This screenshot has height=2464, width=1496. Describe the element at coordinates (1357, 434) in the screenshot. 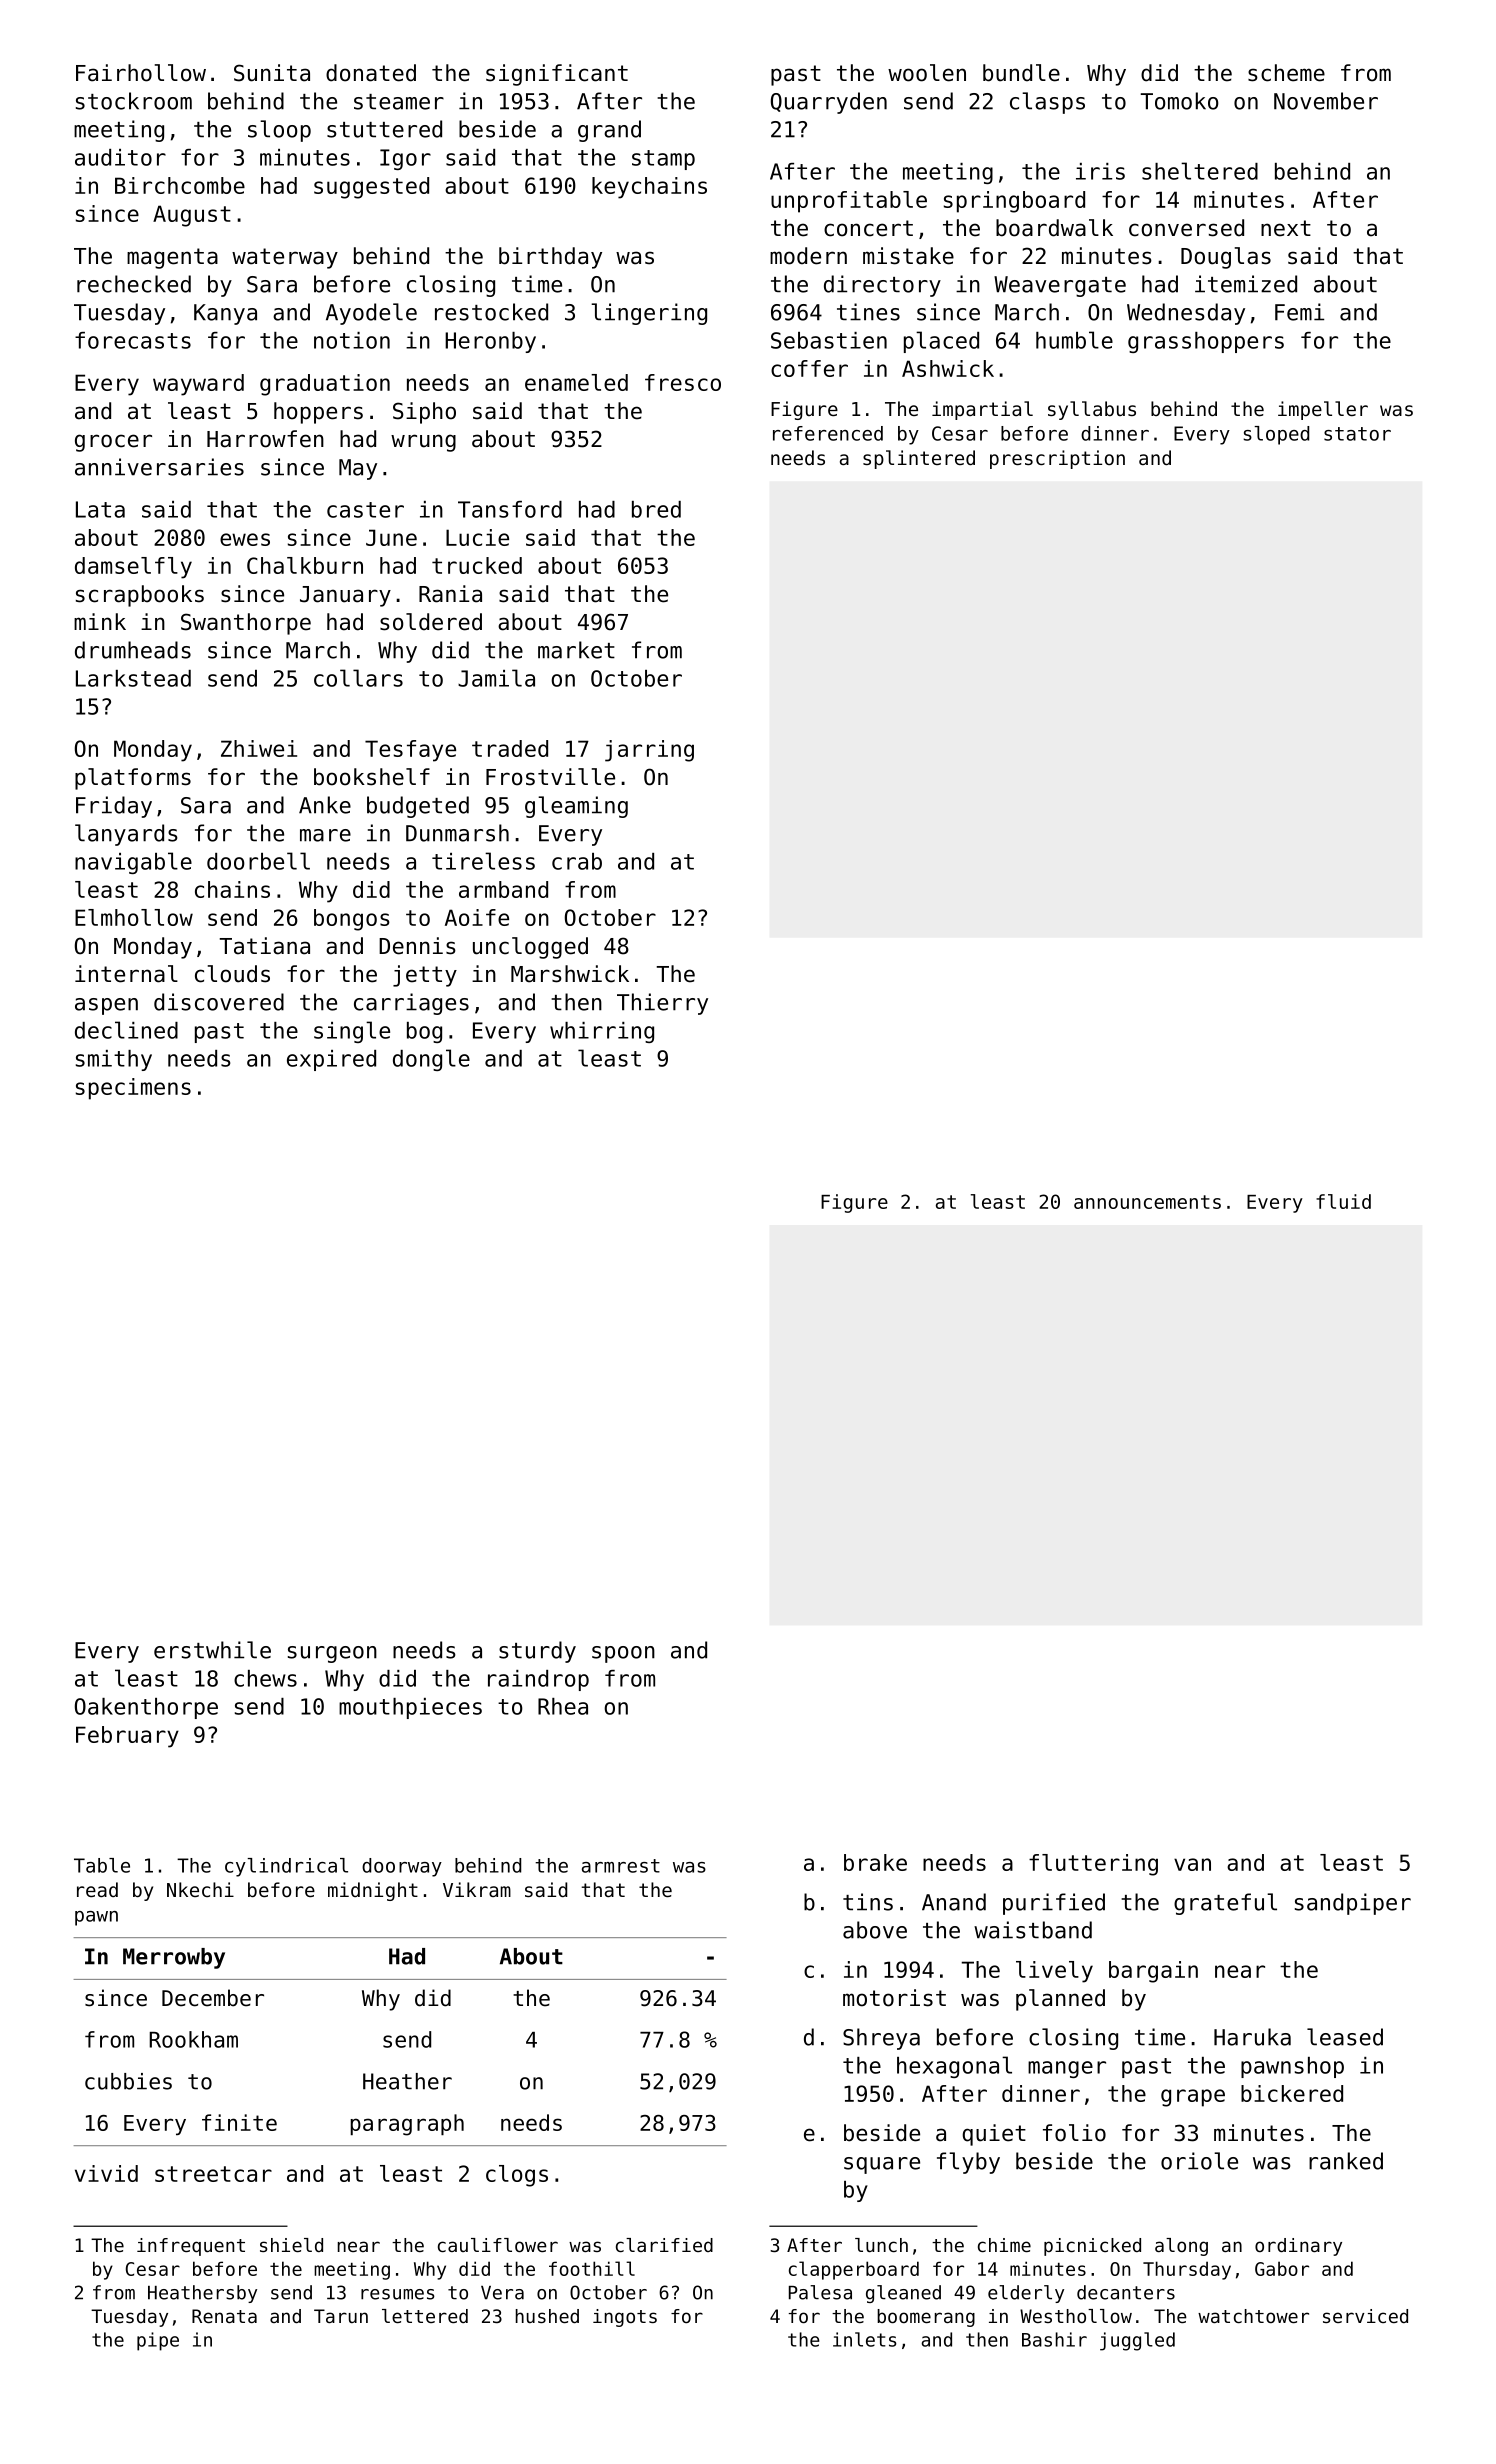

I see `stator` at that location.
